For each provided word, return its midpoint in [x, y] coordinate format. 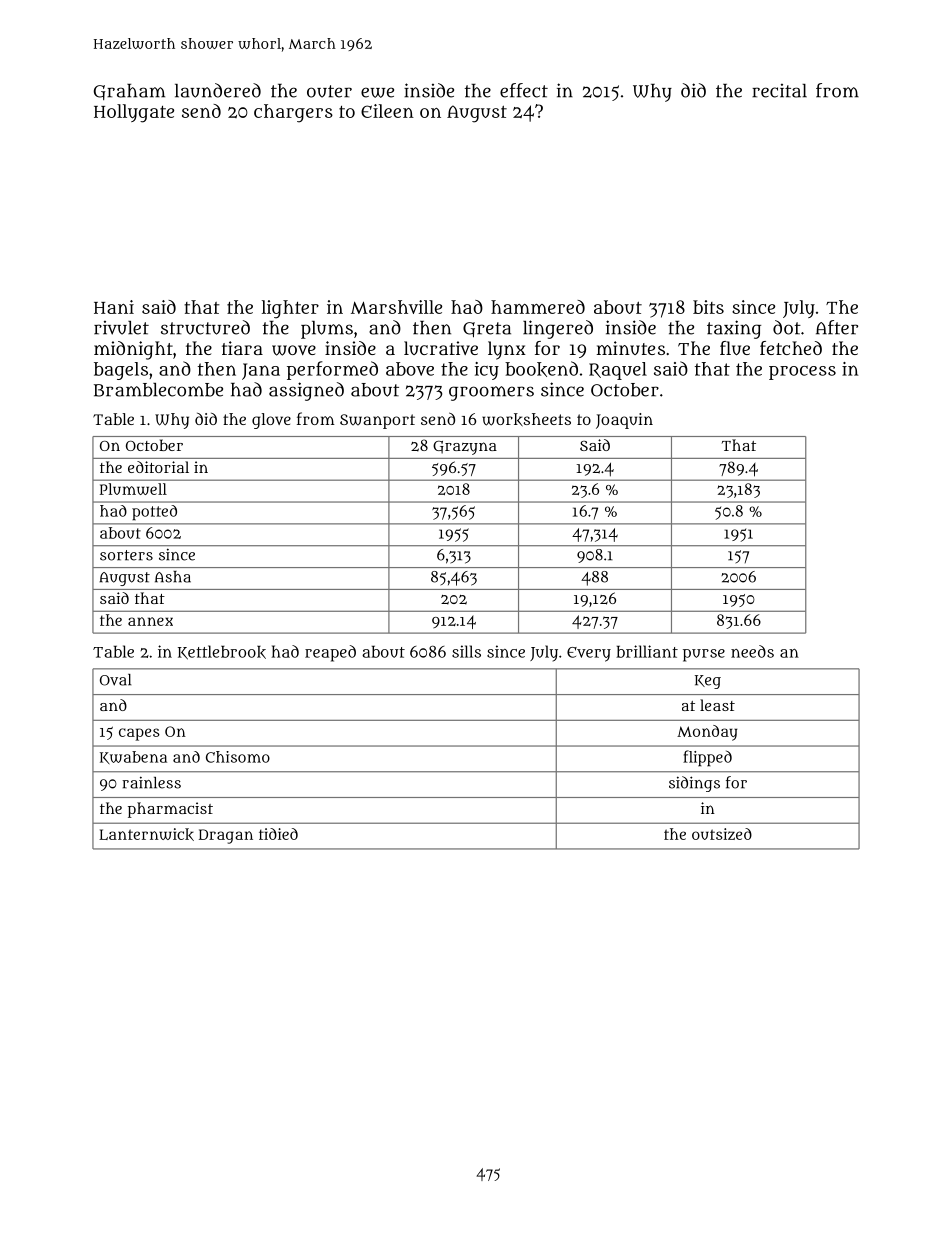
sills [466, 651]
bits [708, 307]
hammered [538, 307]
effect [524, 90]
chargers [293, 113]
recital [779, 91]
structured [205, 327]
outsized [722, 834]
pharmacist [170, 810]
